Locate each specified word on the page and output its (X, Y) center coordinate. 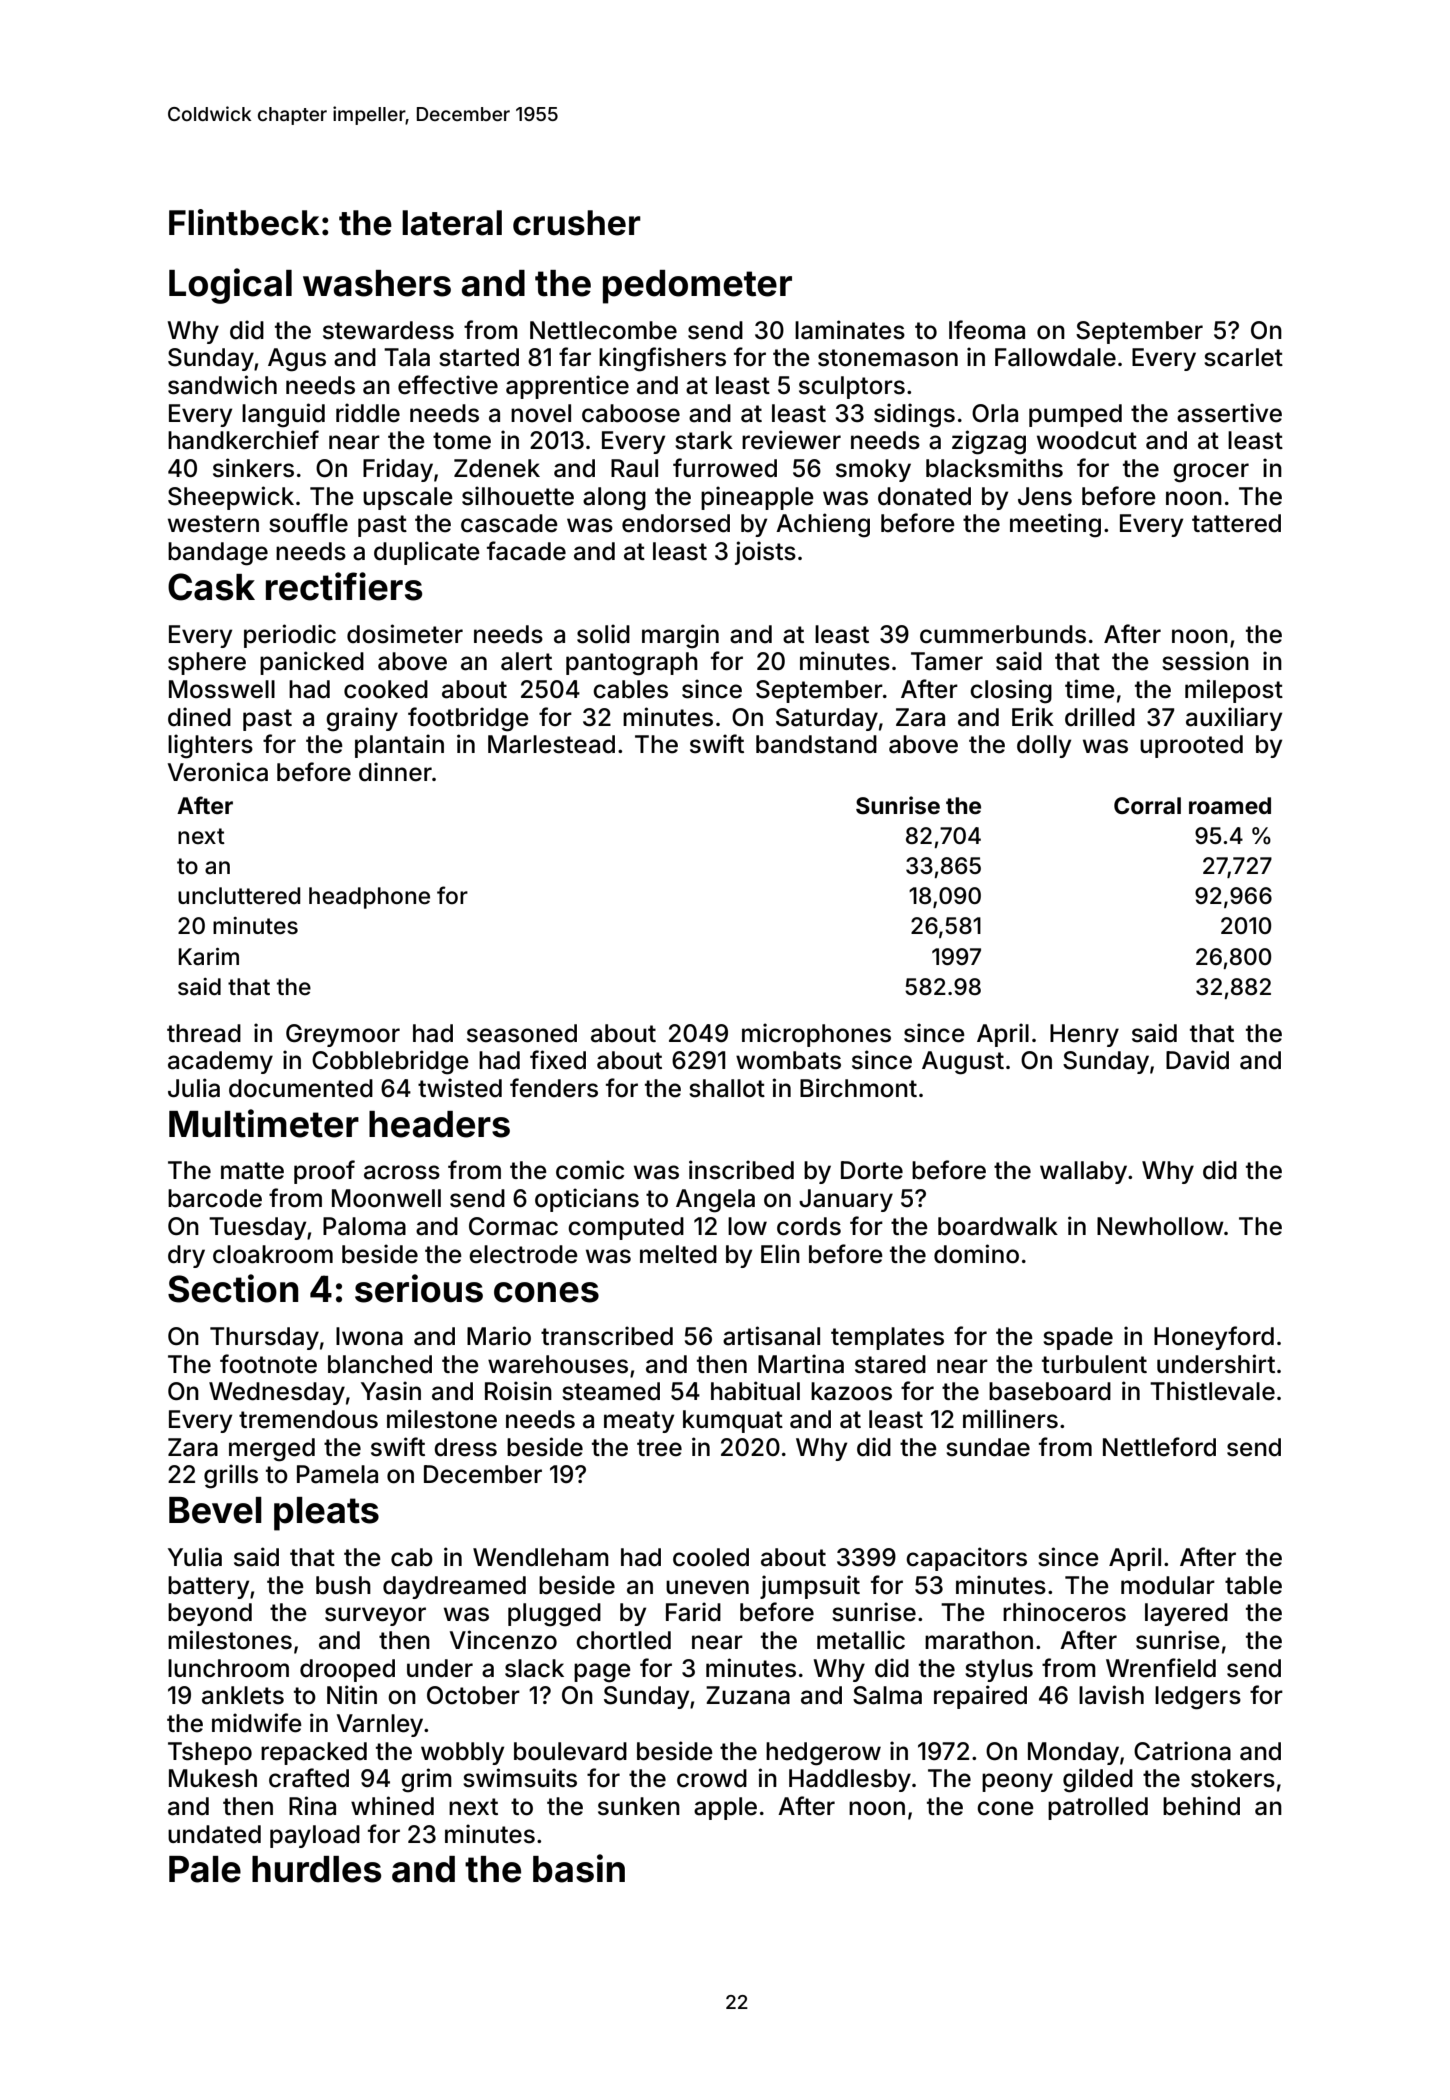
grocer (1211, 473)
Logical (230, 286)
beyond (210, 1614)
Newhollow (1160, 1226)
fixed (558, 1060)
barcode (215, 1198)
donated (924, 496)
